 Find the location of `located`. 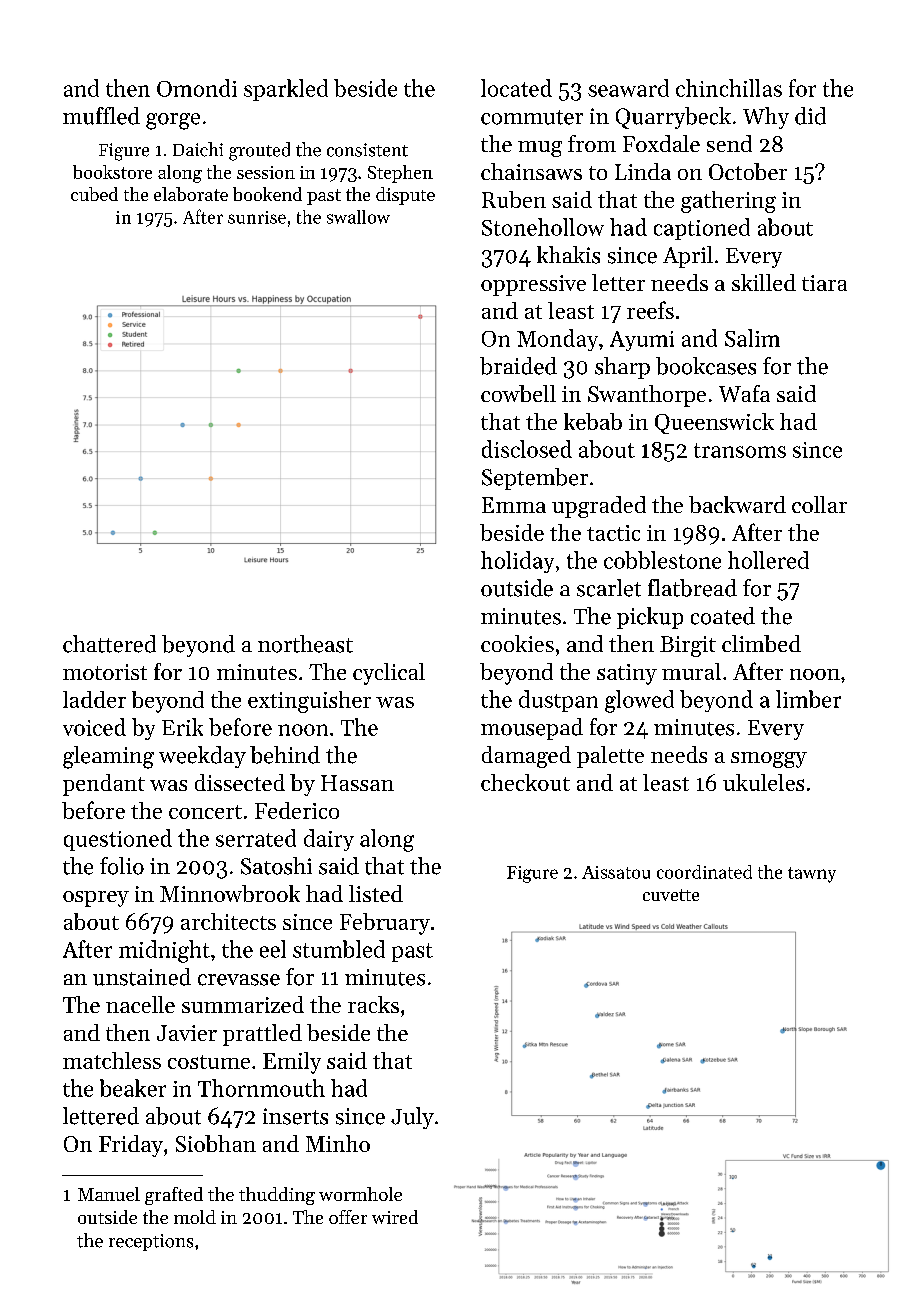

located is located at coordinates (516, 88).
